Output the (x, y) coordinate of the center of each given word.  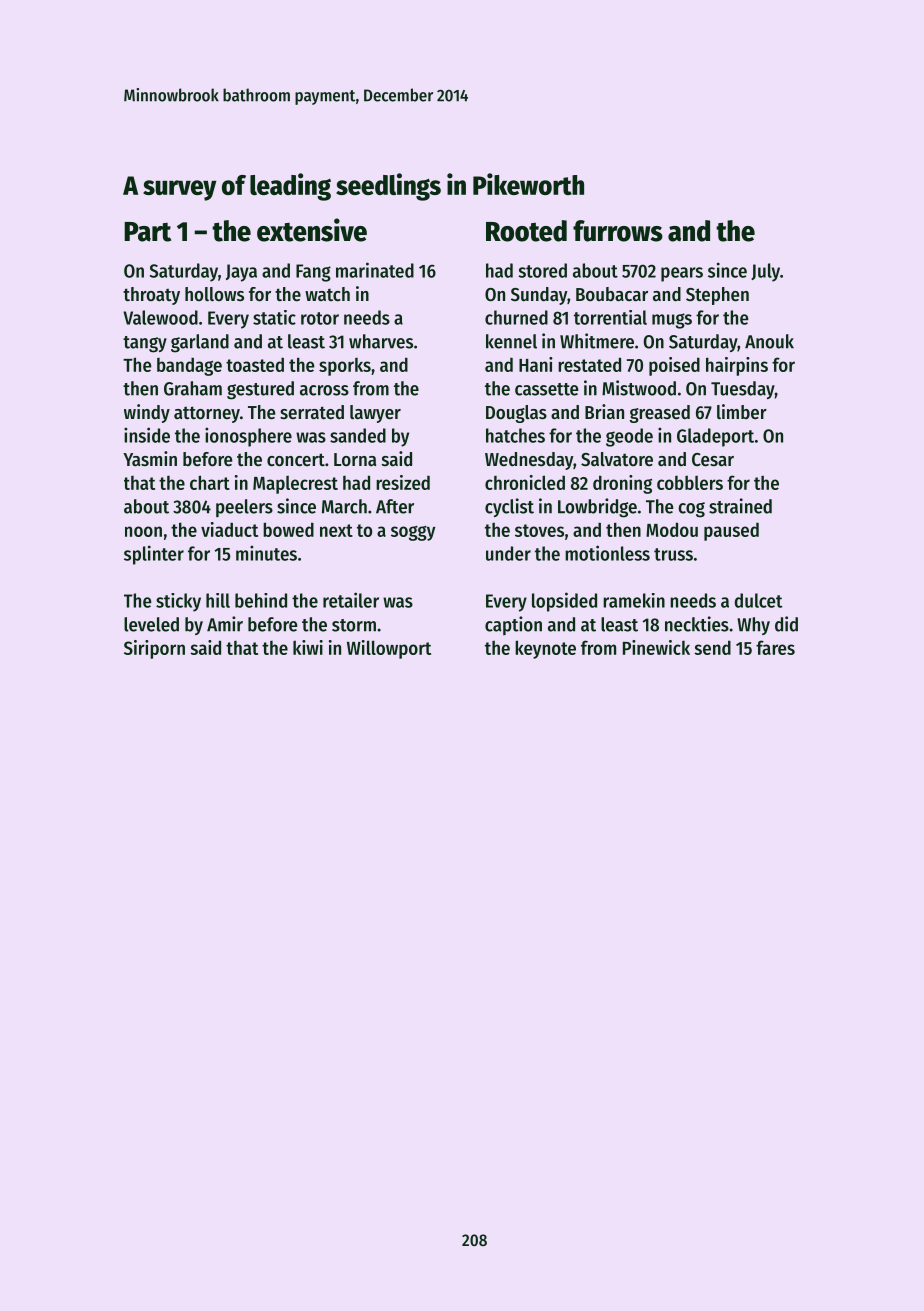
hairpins (737, 366)
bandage (189, 366)
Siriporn (154, 649)
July (765, 272)
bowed (288, 529)
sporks (345, 366)
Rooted (526, 231)
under (508, 553)
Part (147, 232)
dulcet (758, 600)
